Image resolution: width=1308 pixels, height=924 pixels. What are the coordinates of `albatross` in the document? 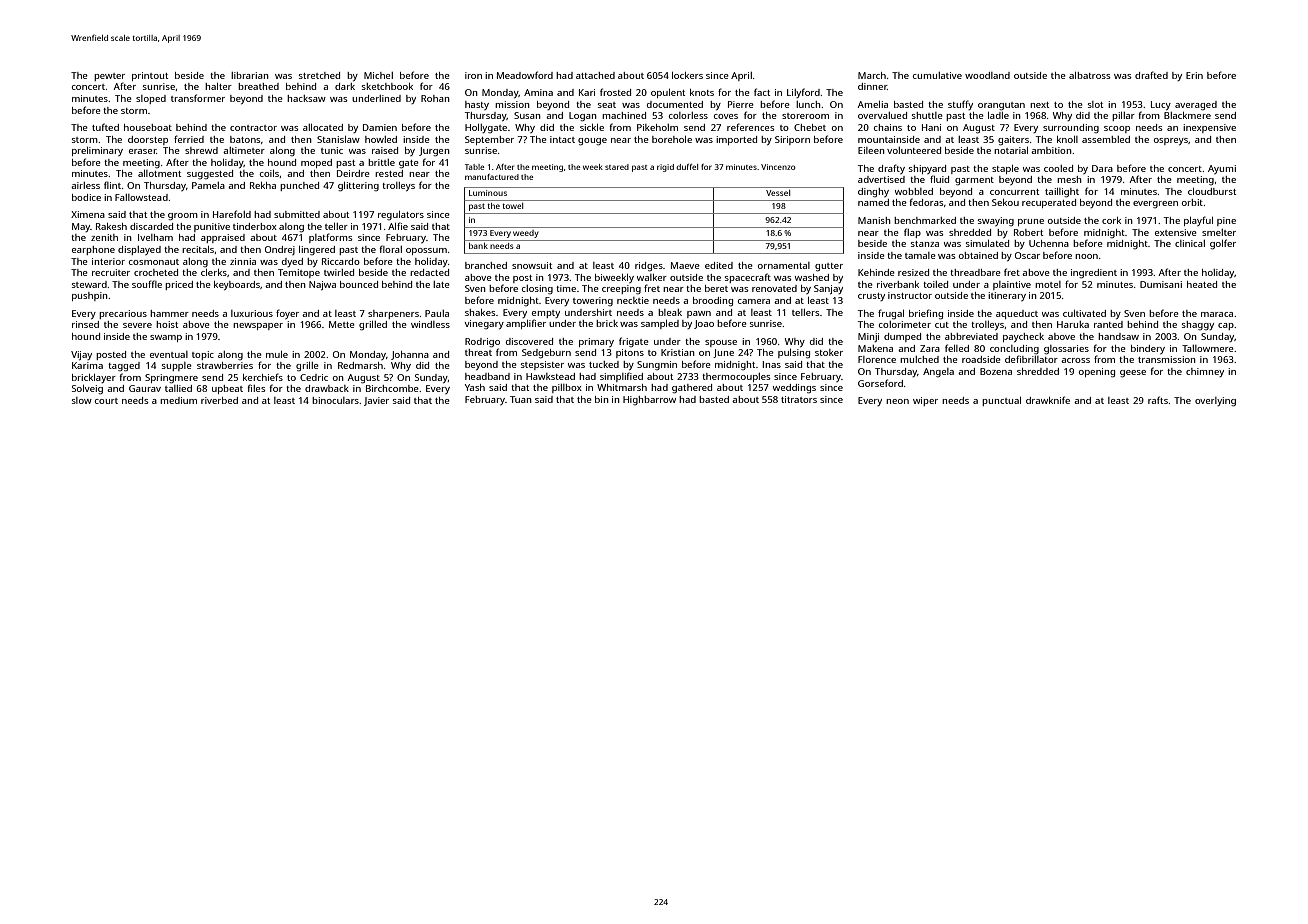 It's located at (1089, 75).
